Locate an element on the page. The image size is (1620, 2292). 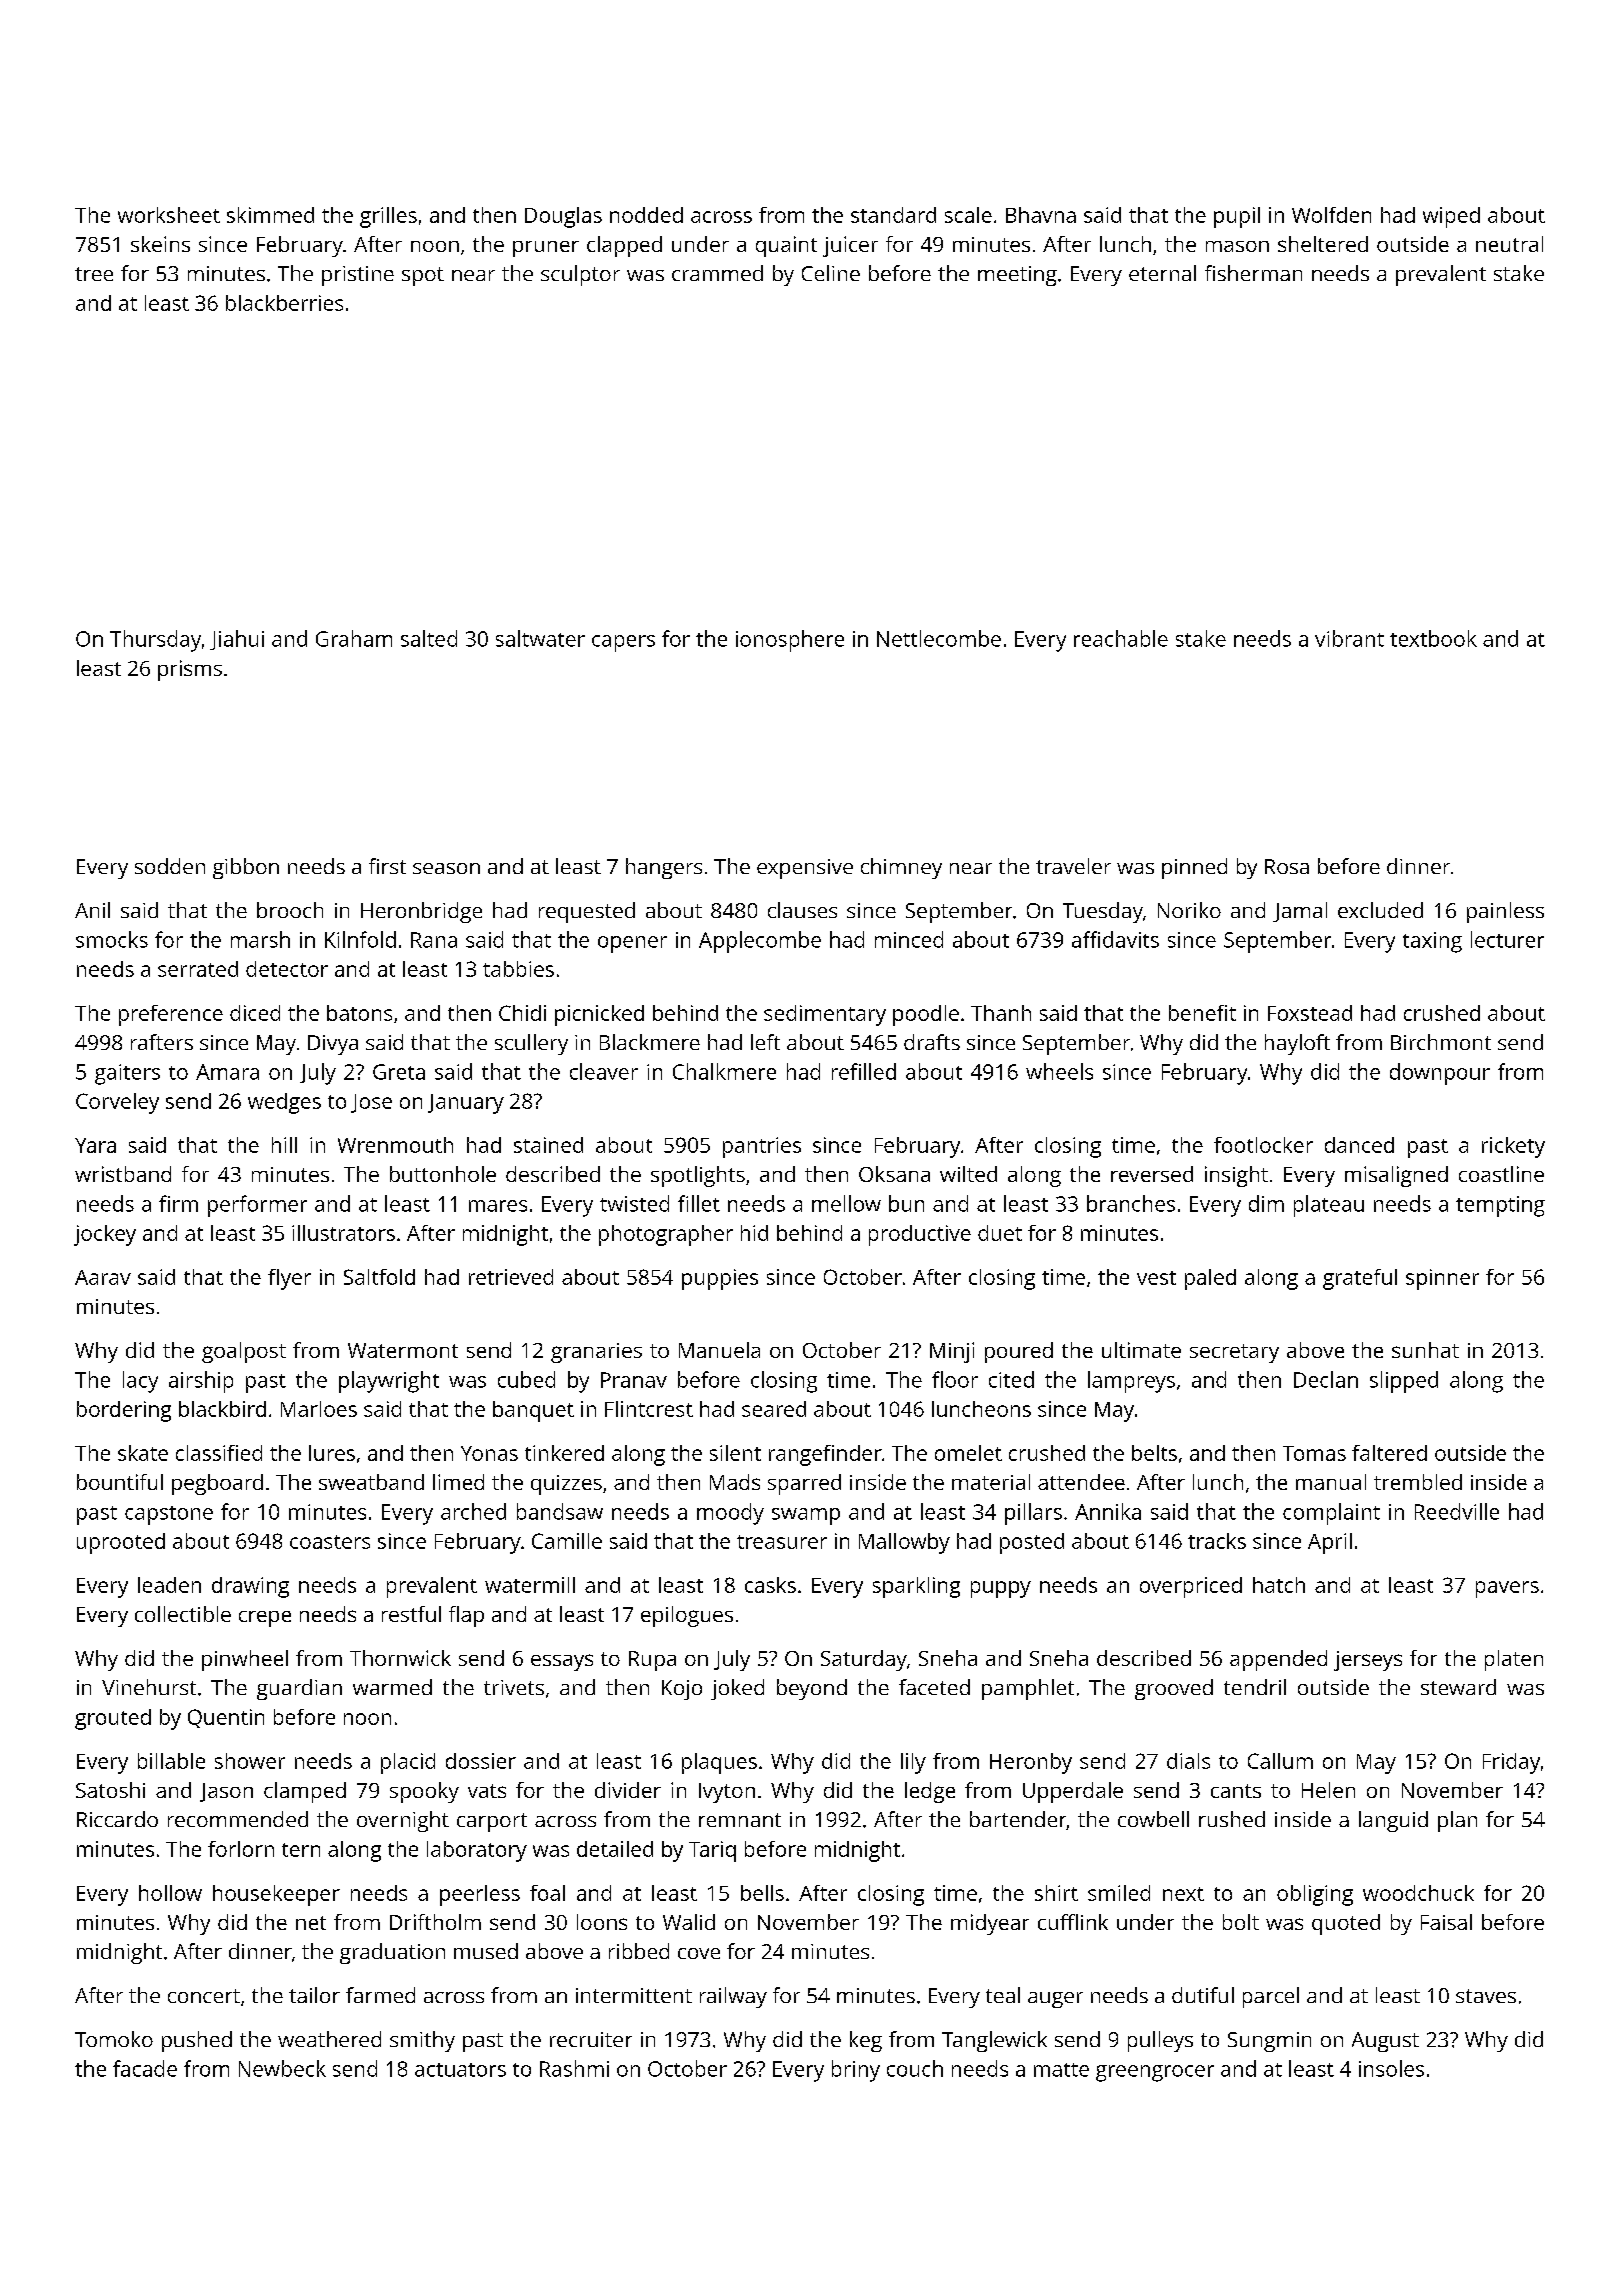
Douglas is located at coordinates (563, 217).
